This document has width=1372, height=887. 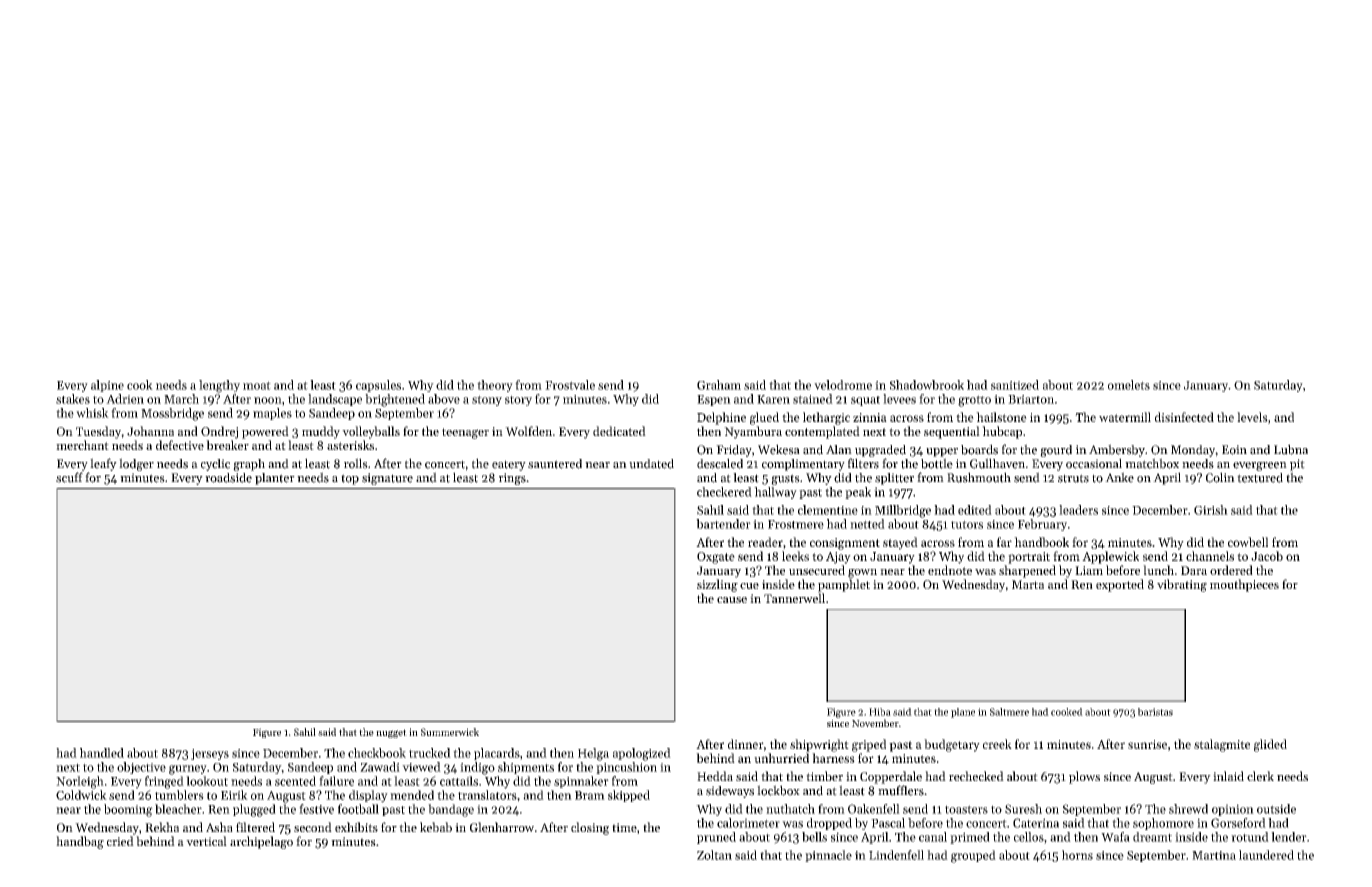 What do you see at coordinates (570, 385) in the document?
I see `Frostvale` at bounding box center [570, 385].
